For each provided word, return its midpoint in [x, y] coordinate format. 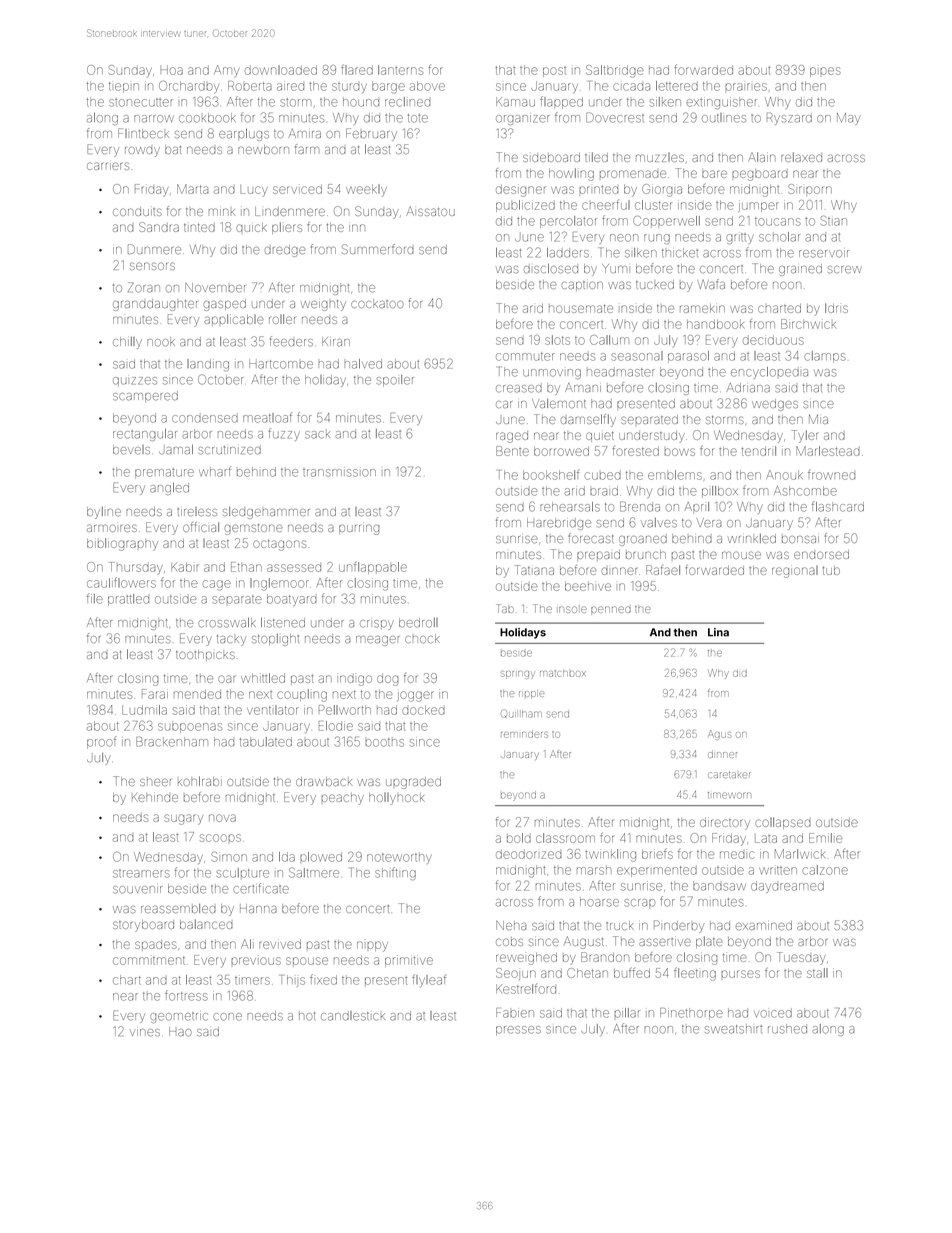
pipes [825, 72]
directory [725, 824]
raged [512, 437]
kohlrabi [200, 781]
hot [307, 1016]
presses [518, 1031]
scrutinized [229, 450]
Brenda [640, 507]
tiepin [124, 87]
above [427, 86]
